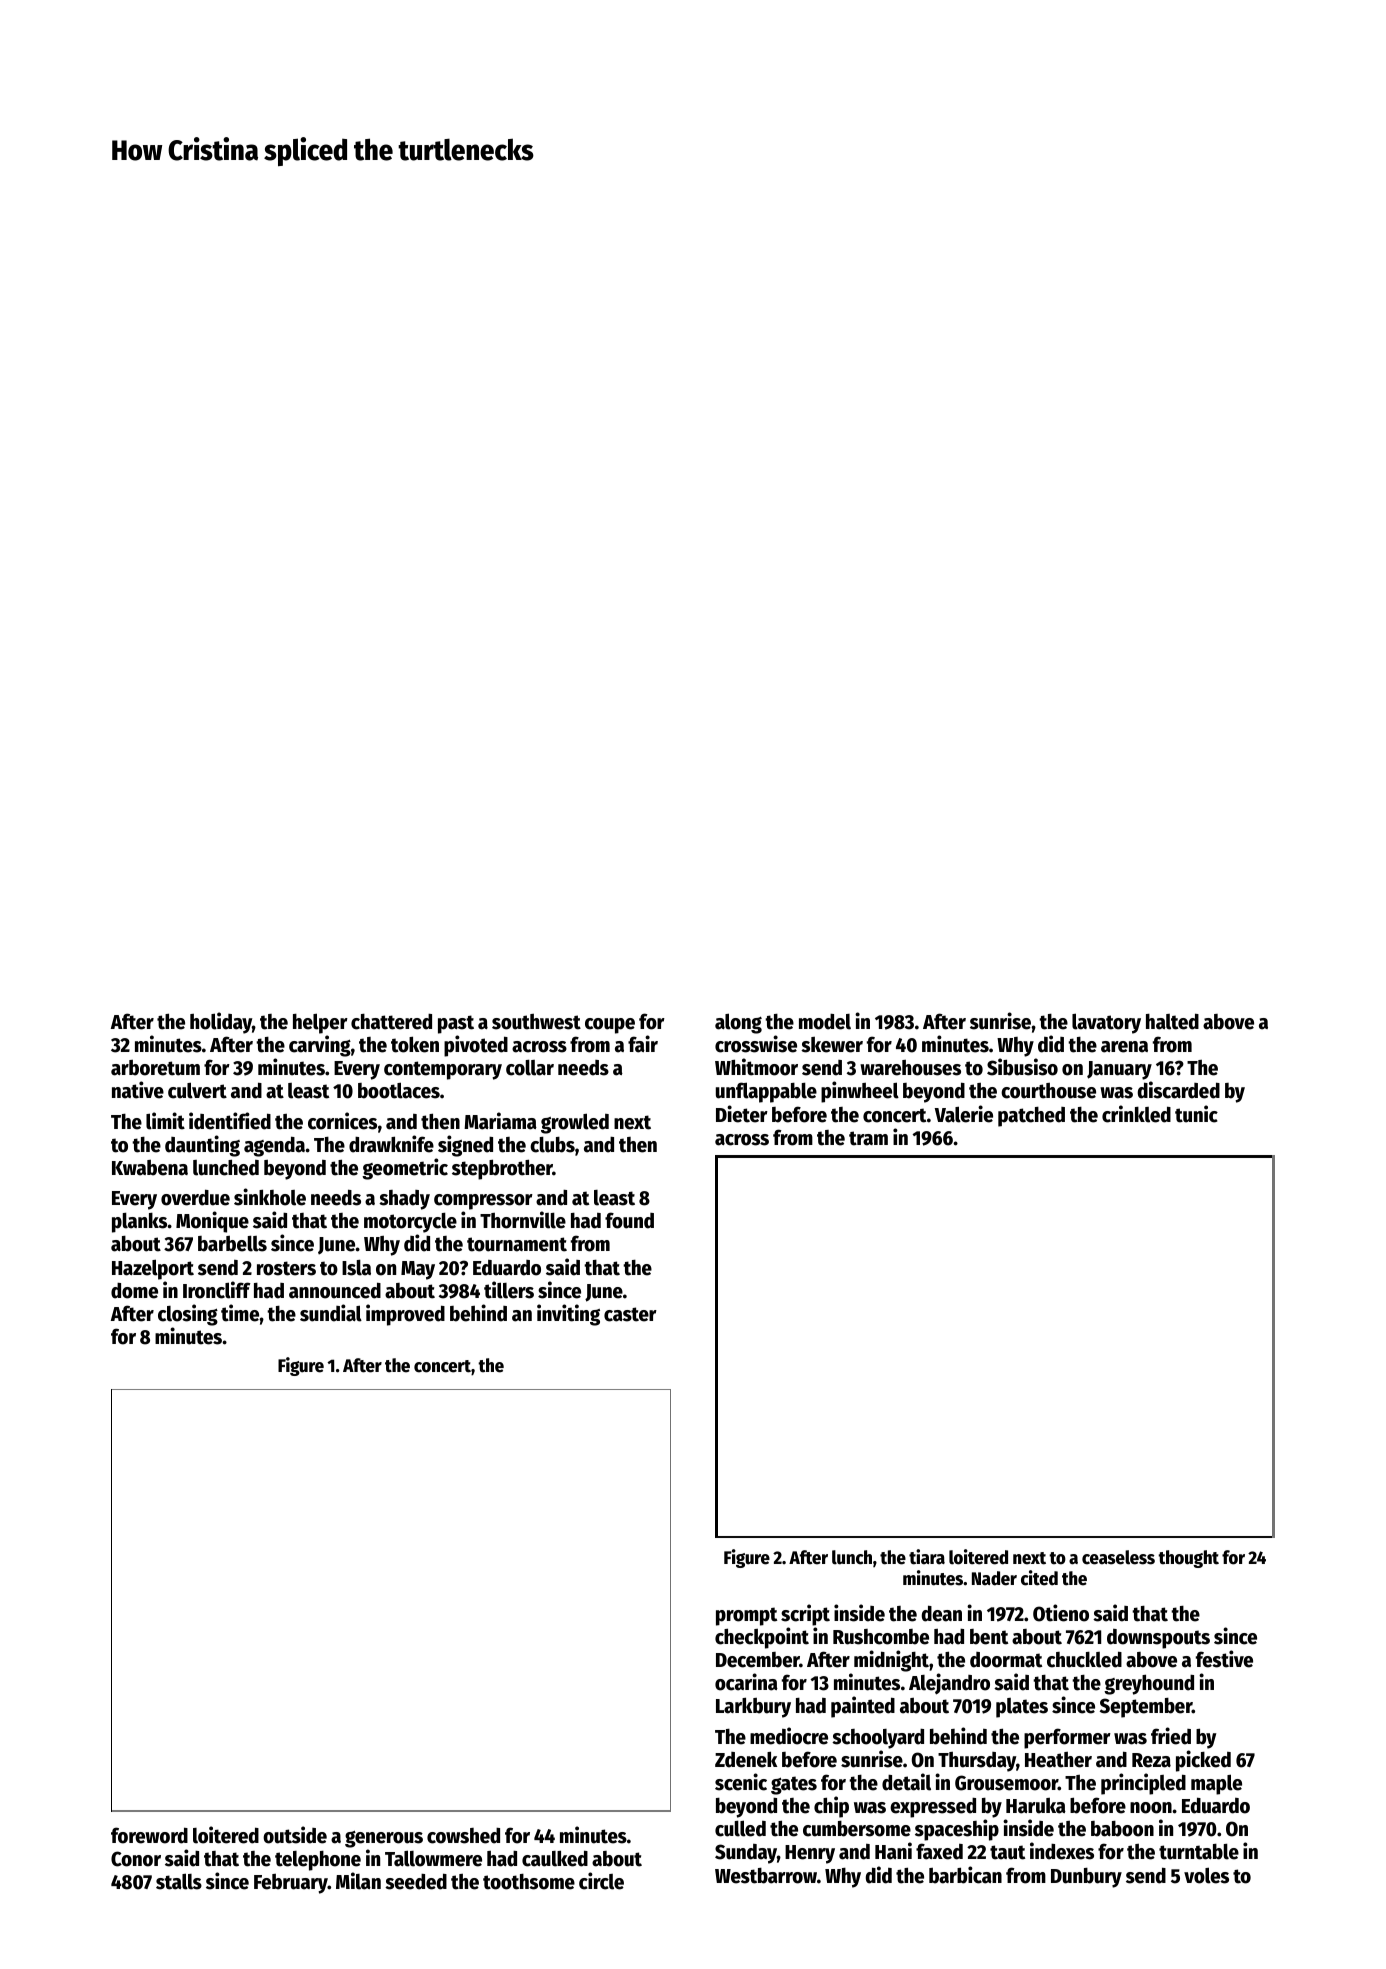  Describe the element at coordinates (741, 1782) in the image. I see `scenic` at that location.
